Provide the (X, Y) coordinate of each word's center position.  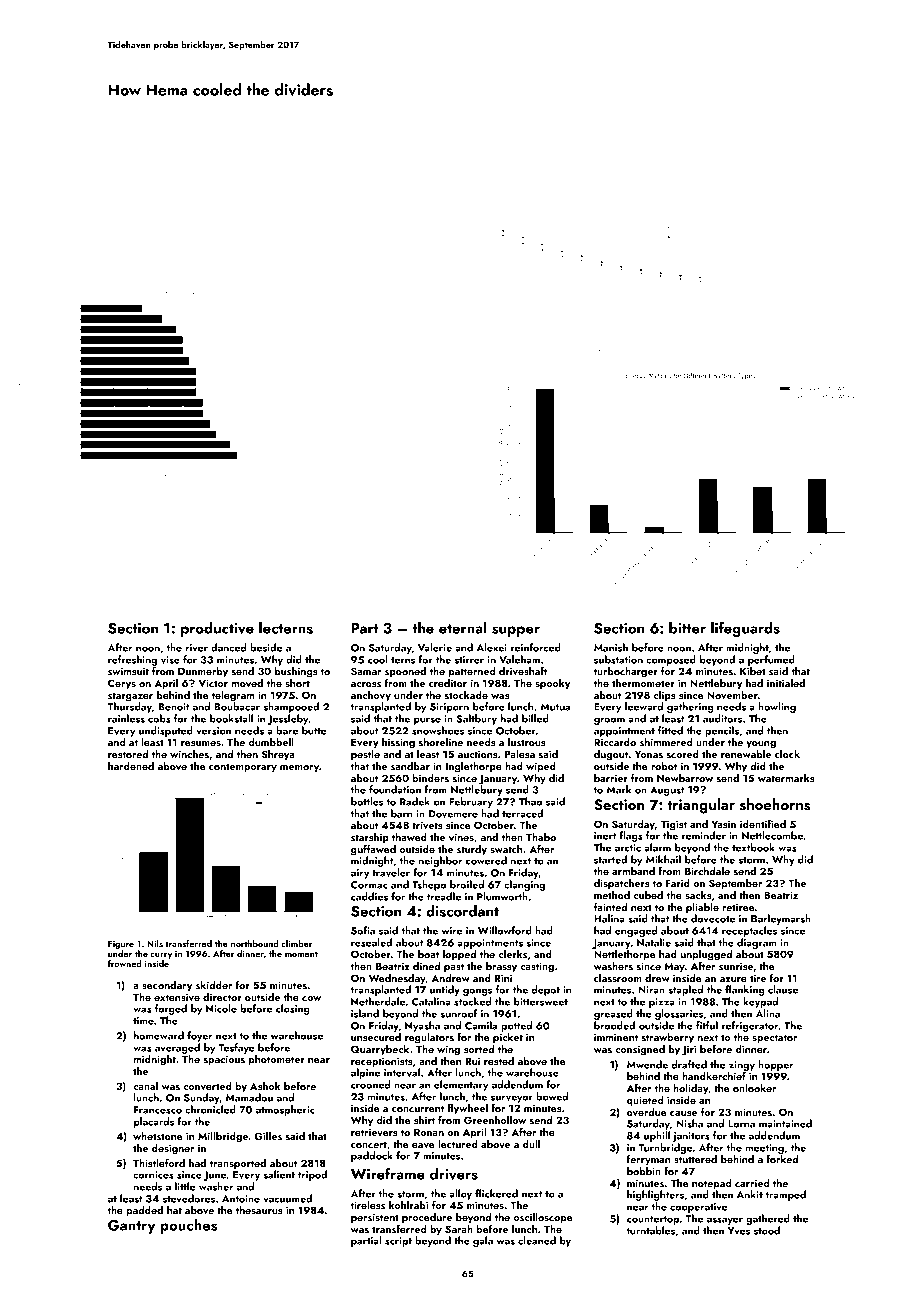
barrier (611, 778)
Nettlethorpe (625, 955)
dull (531, 1144)
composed (671, 660)
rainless (126, 718)
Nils (155, 943)
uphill (657, 1136)
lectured (458, 1144)
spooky (552, 684)
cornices (153, 1175)
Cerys (122, 684)
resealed (371, 942)
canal (145, 1086)
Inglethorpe (474, 767)
